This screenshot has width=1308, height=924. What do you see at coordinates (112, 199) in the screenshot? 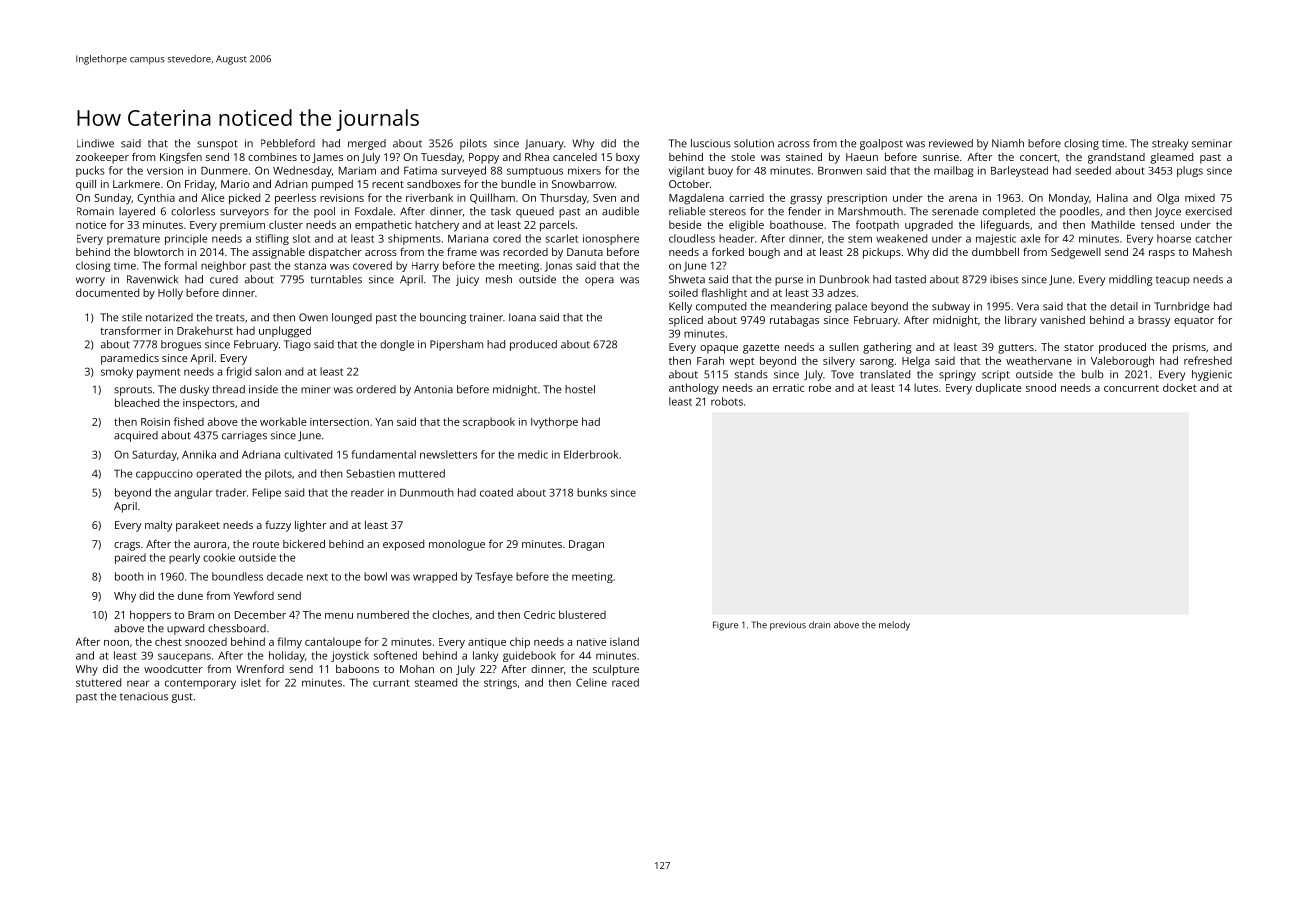
I see `Sunday` at bounding box center [112, 199].
